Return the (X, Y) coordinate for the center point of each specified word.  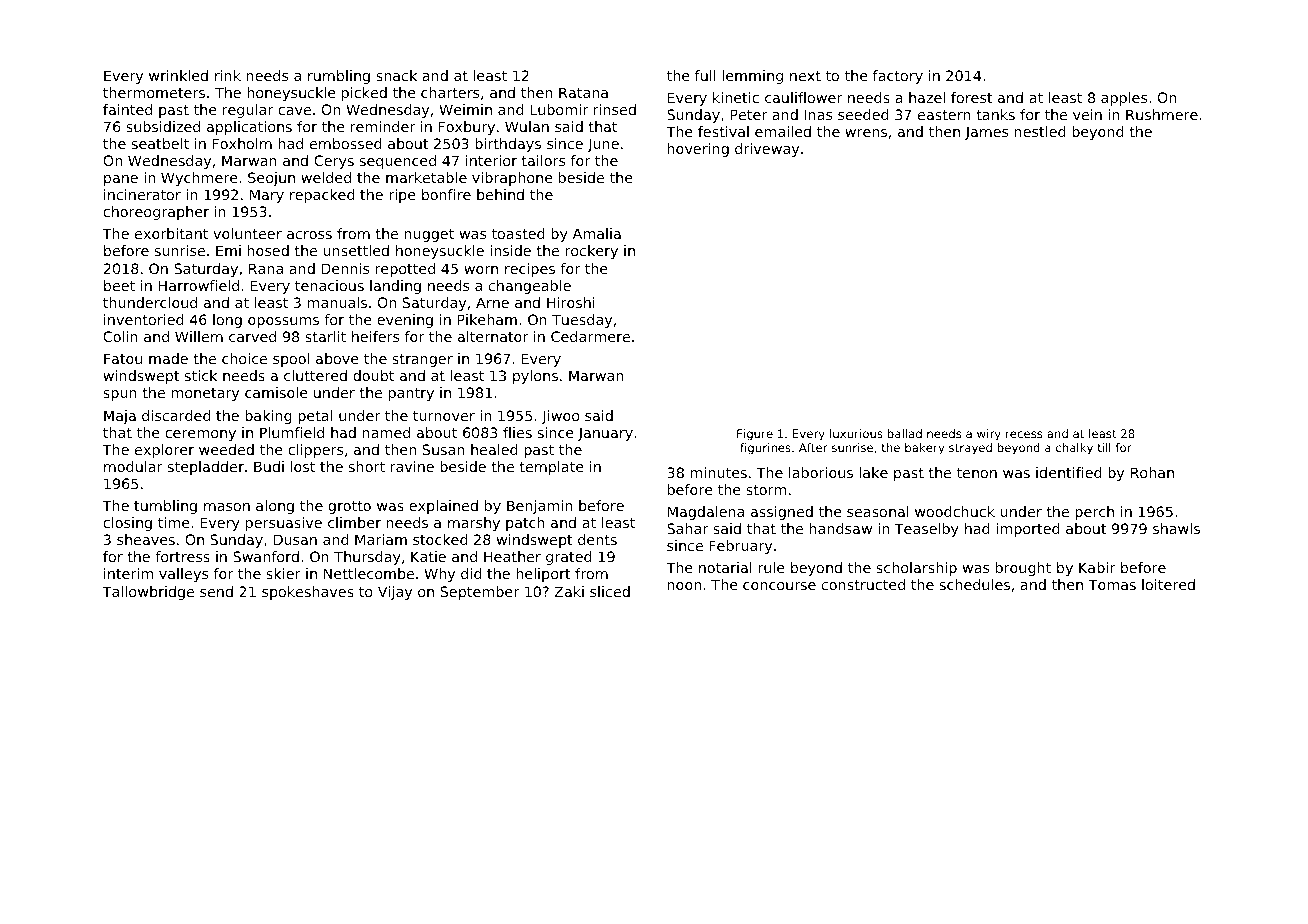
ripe (402, 196)
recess (1024, 434)
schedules (975, 584)
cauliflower (803, 97)
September (480, 593)
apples (1124, 99)
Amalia (597, 233)
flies (517, 432)
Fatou (123, 358)
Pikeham (487, 319)
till (1104, 447)
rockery (591, 252)
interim (128, 573)
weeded (226, 449)
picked (364, 94)
